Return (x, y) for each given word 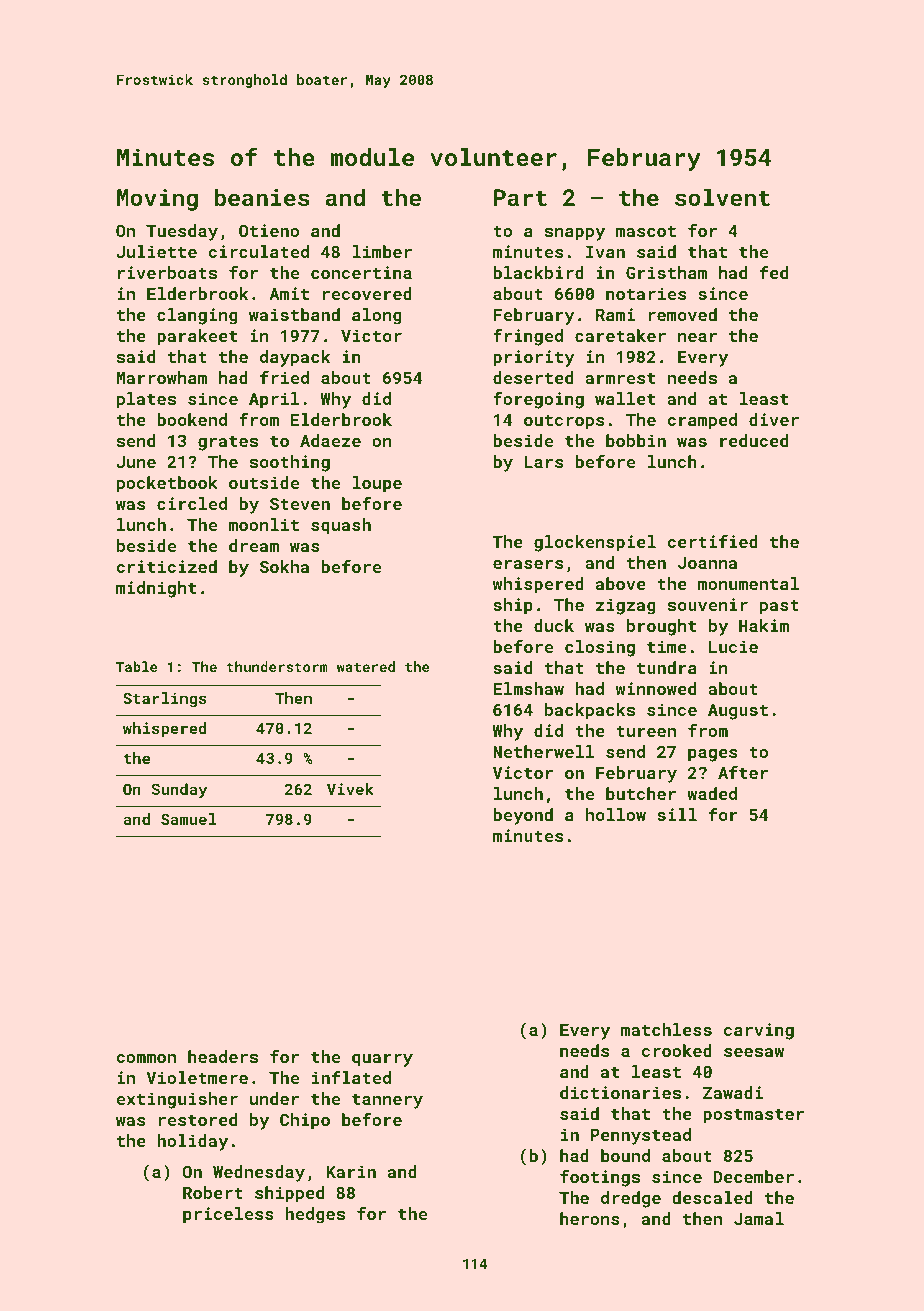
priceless (228, 1215)
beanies (262, 197)
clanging (197, 316)
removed (682, 314)
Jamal (759, 1218)
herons (590, 1218)
